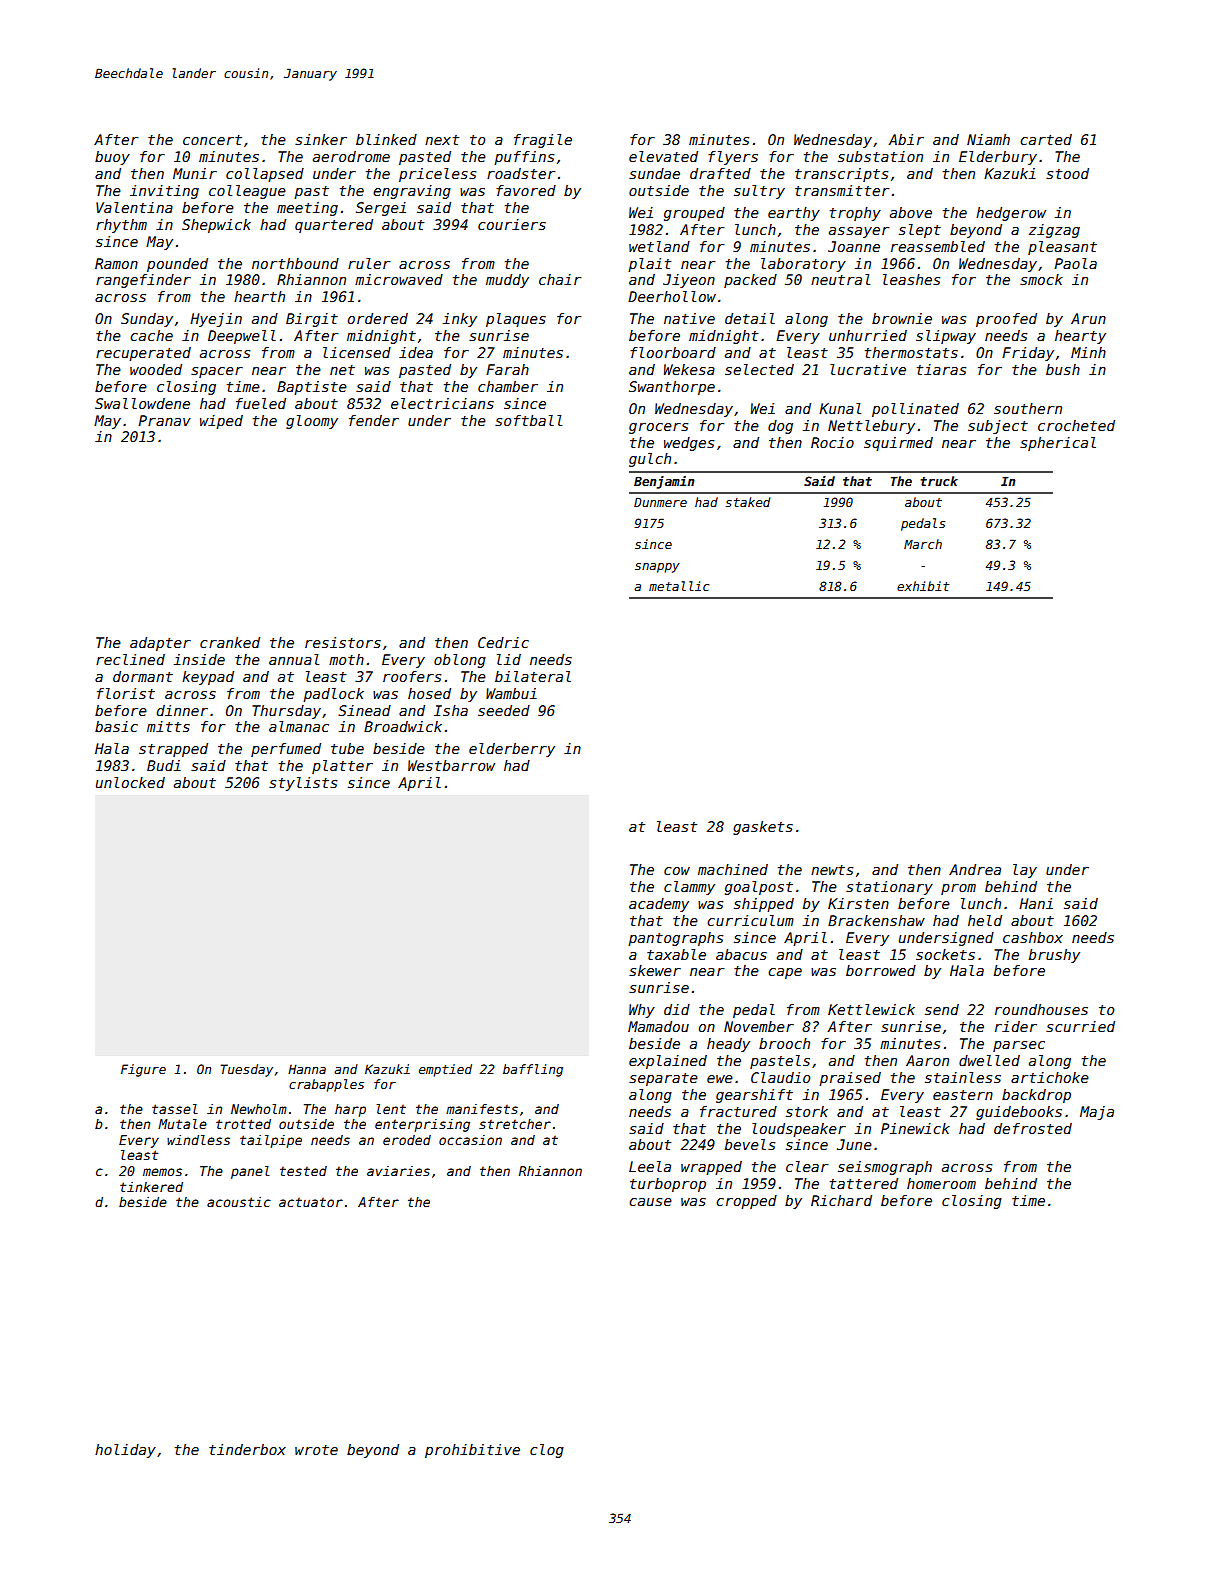  I want to click on lay, so click(1025, 871).
